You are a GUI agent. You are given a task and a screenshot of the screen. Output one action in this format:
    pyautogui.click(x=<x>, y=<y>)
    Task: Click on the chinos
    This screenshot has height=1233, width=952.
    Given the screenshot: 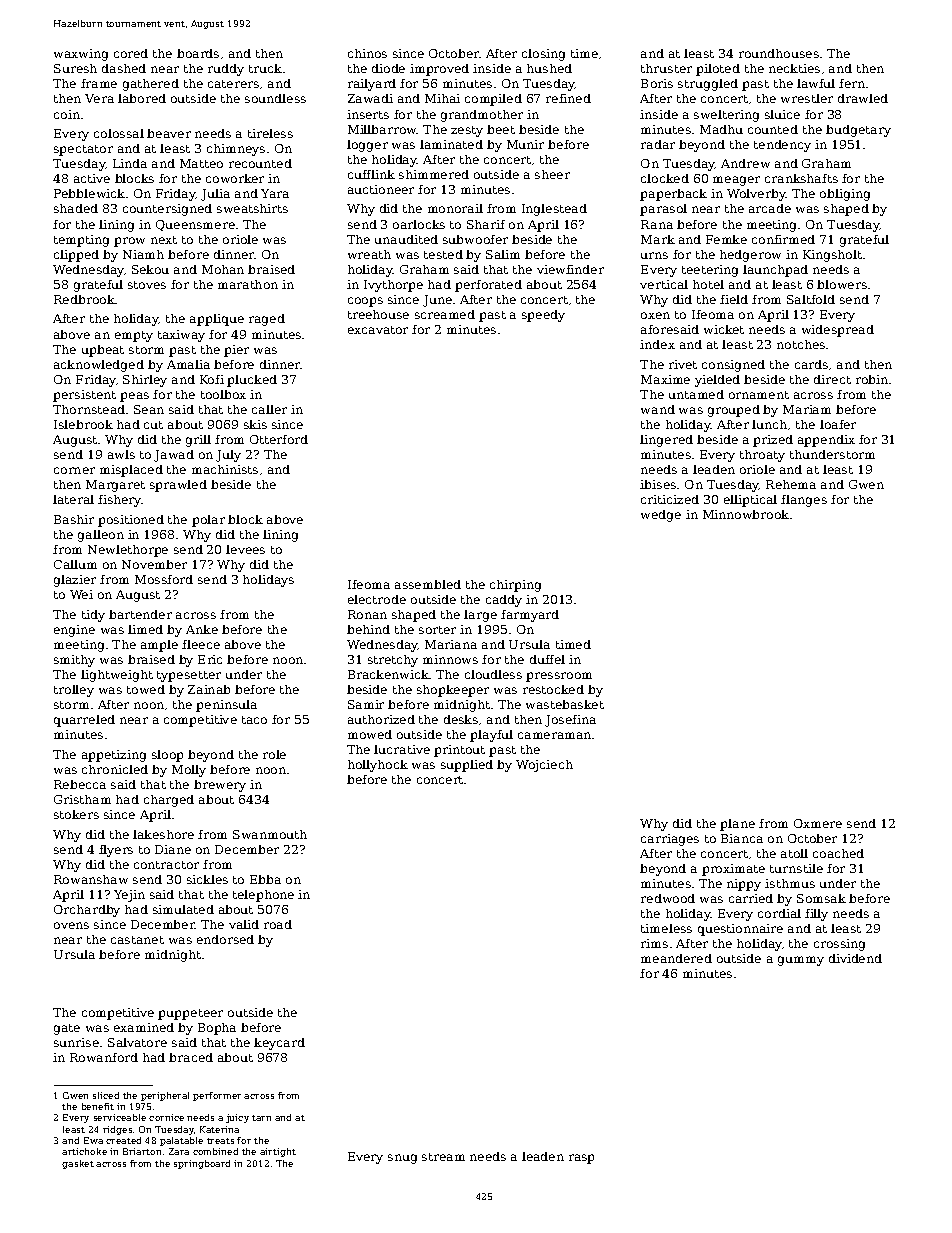 What is the action you would take?
    pyautogui.click(x=367, y=53)
